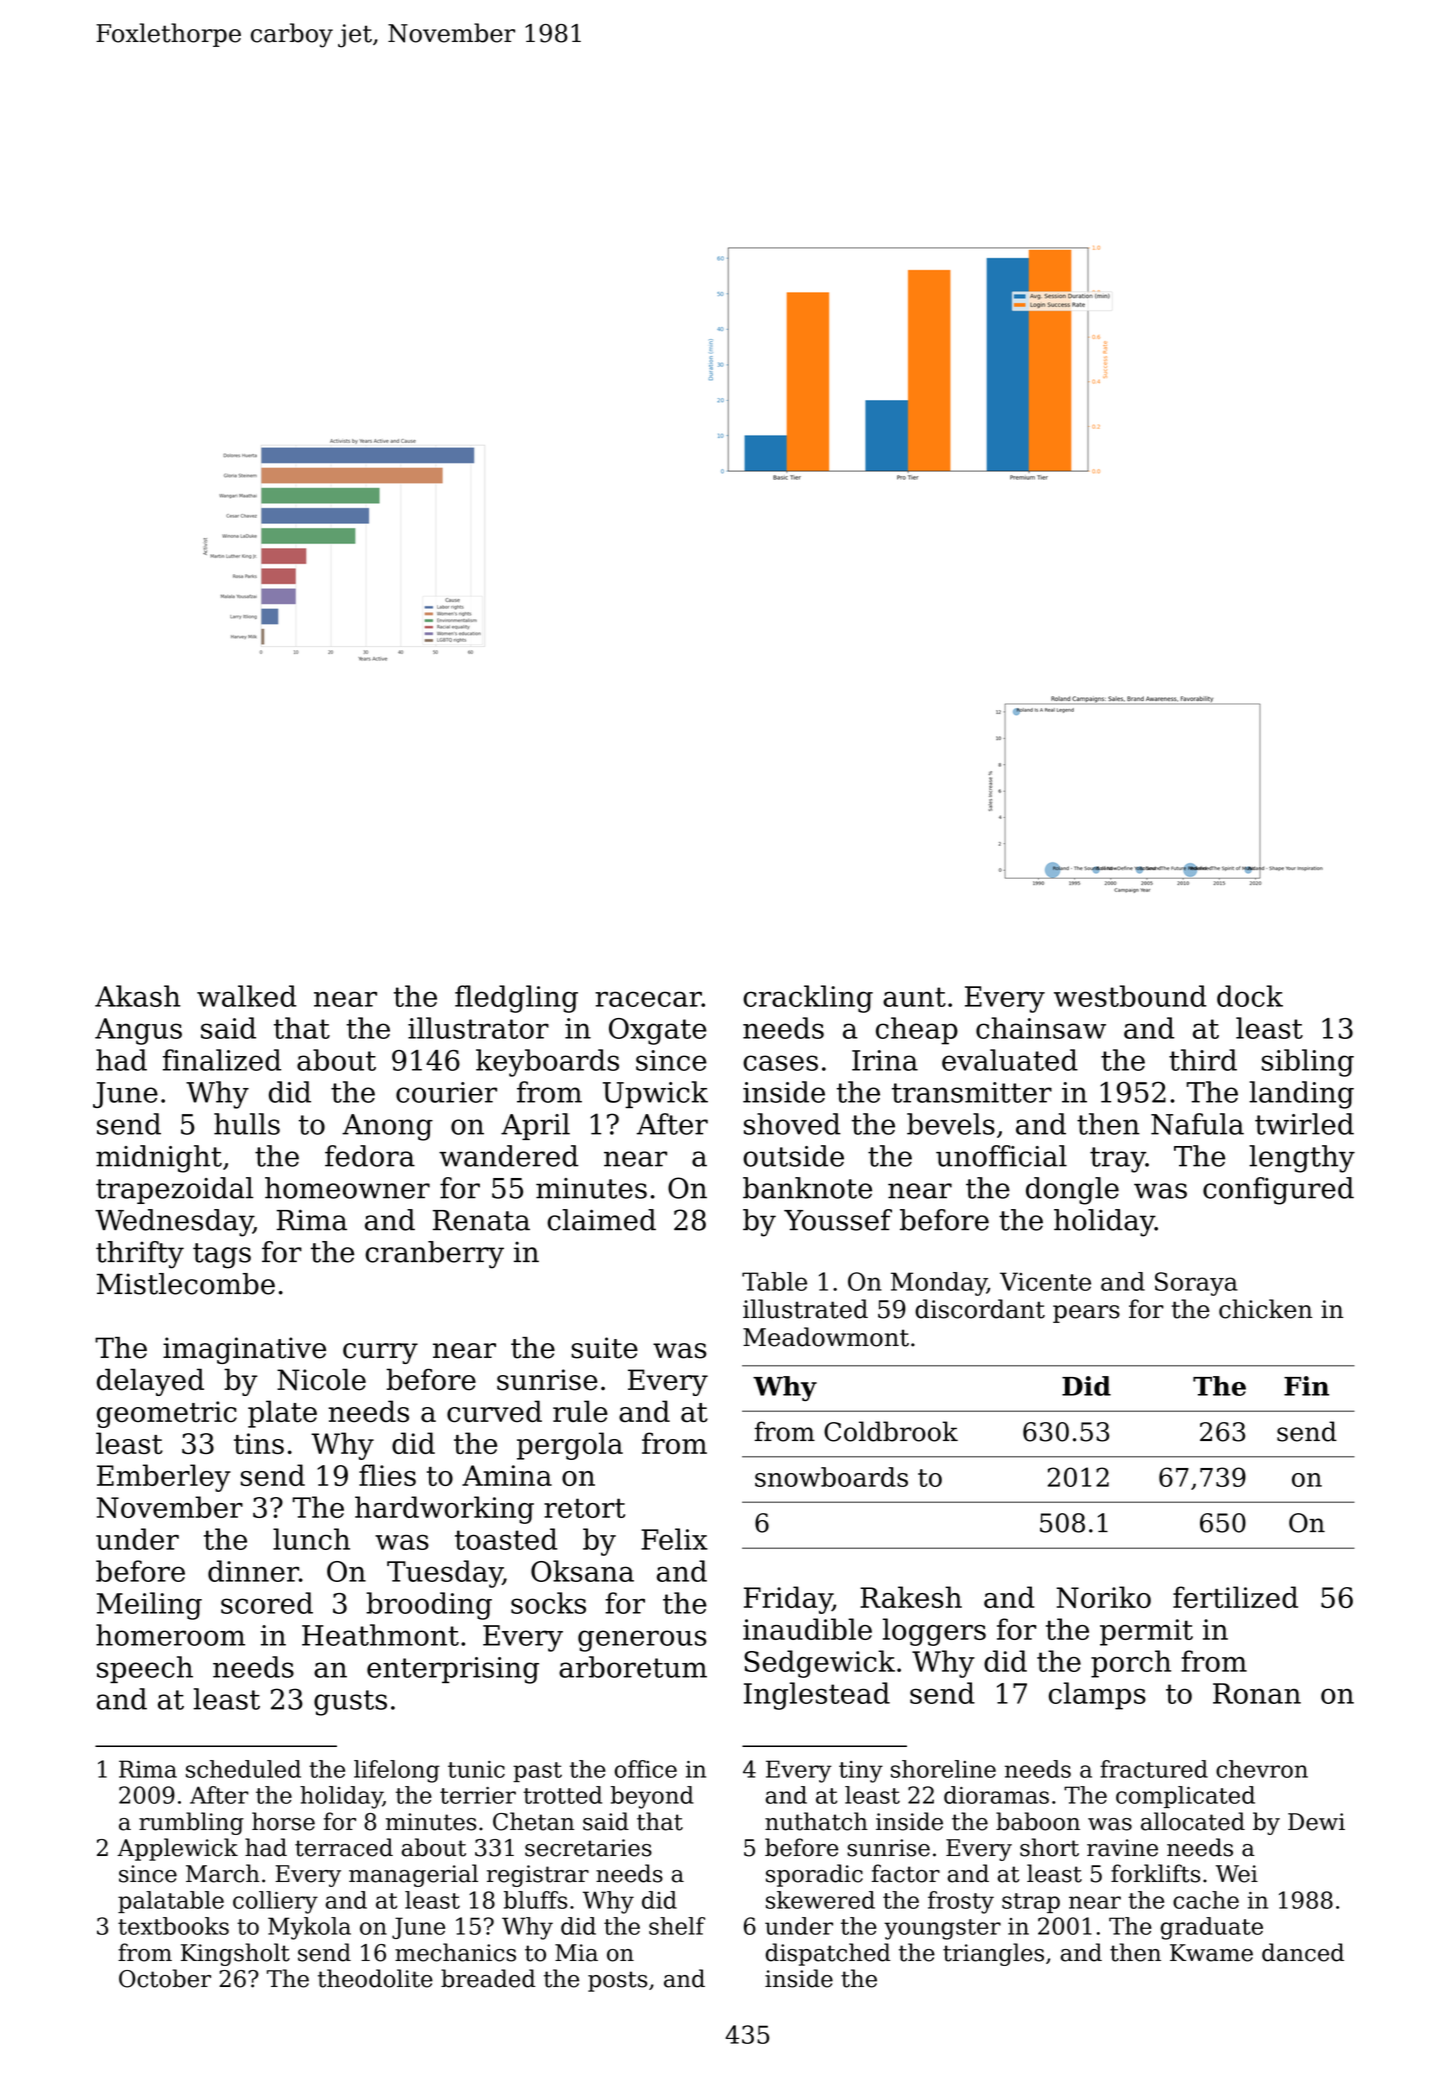  What do you see at coordinates (282, 1414) in the screenshot?
I see `plate` at bounding box center [282, 1414].
